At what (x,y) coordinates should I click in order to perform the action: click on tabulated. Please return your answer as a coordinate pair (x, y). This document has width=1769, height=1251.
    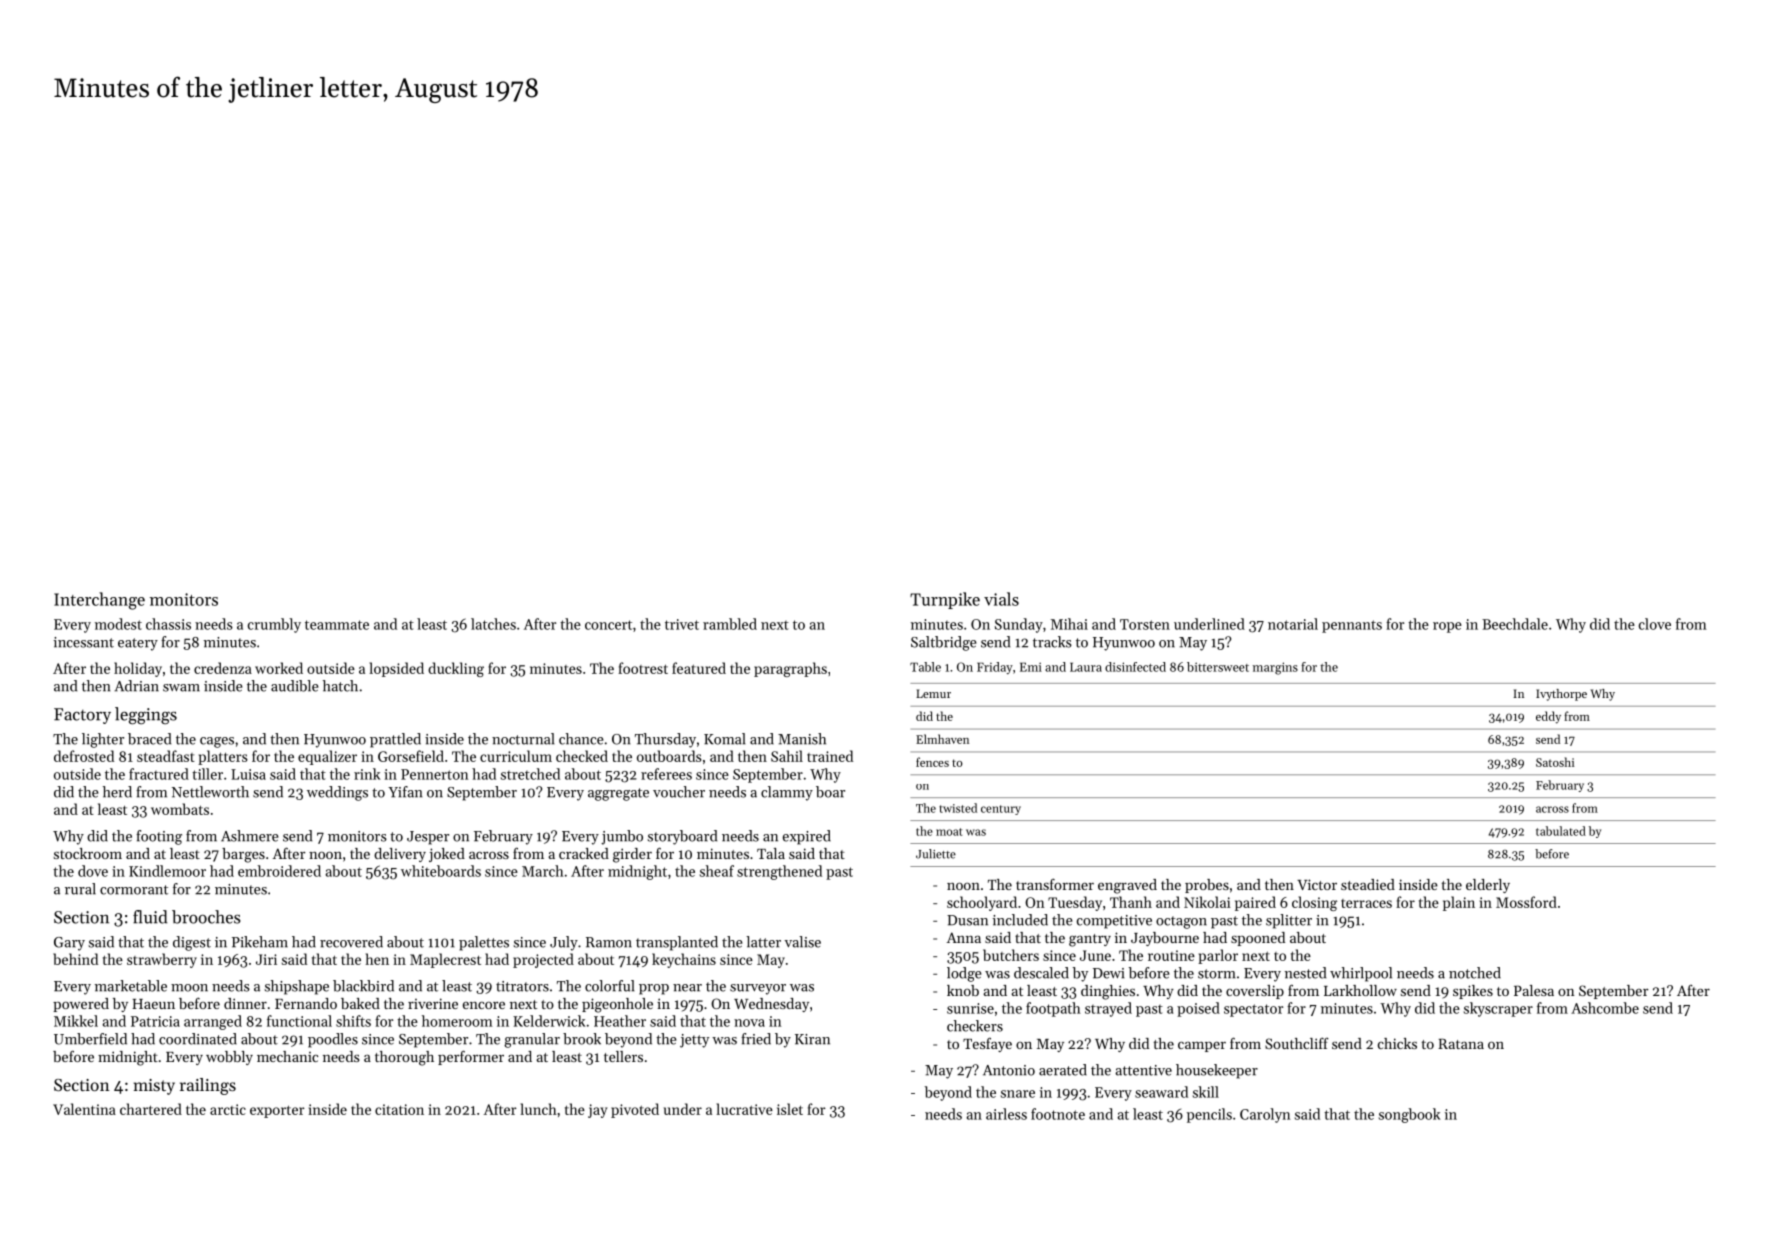
    Looking at the image, I should click on (1561, 831).
